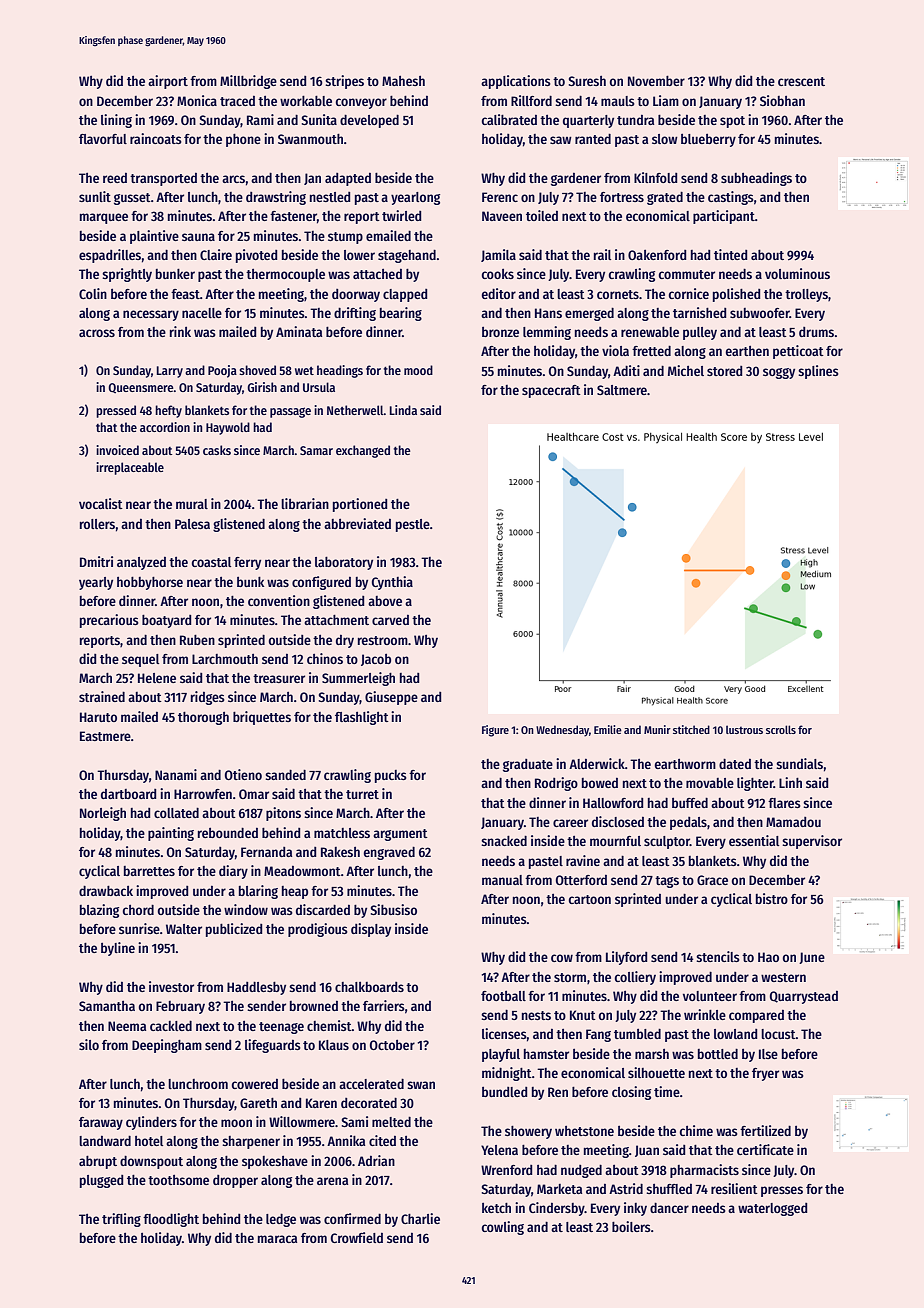 The height and width of the screenshot is (1308, 924). Describe the element at coordinates (171, 1220) in the screenshot. I see `floodlight` at that location.
